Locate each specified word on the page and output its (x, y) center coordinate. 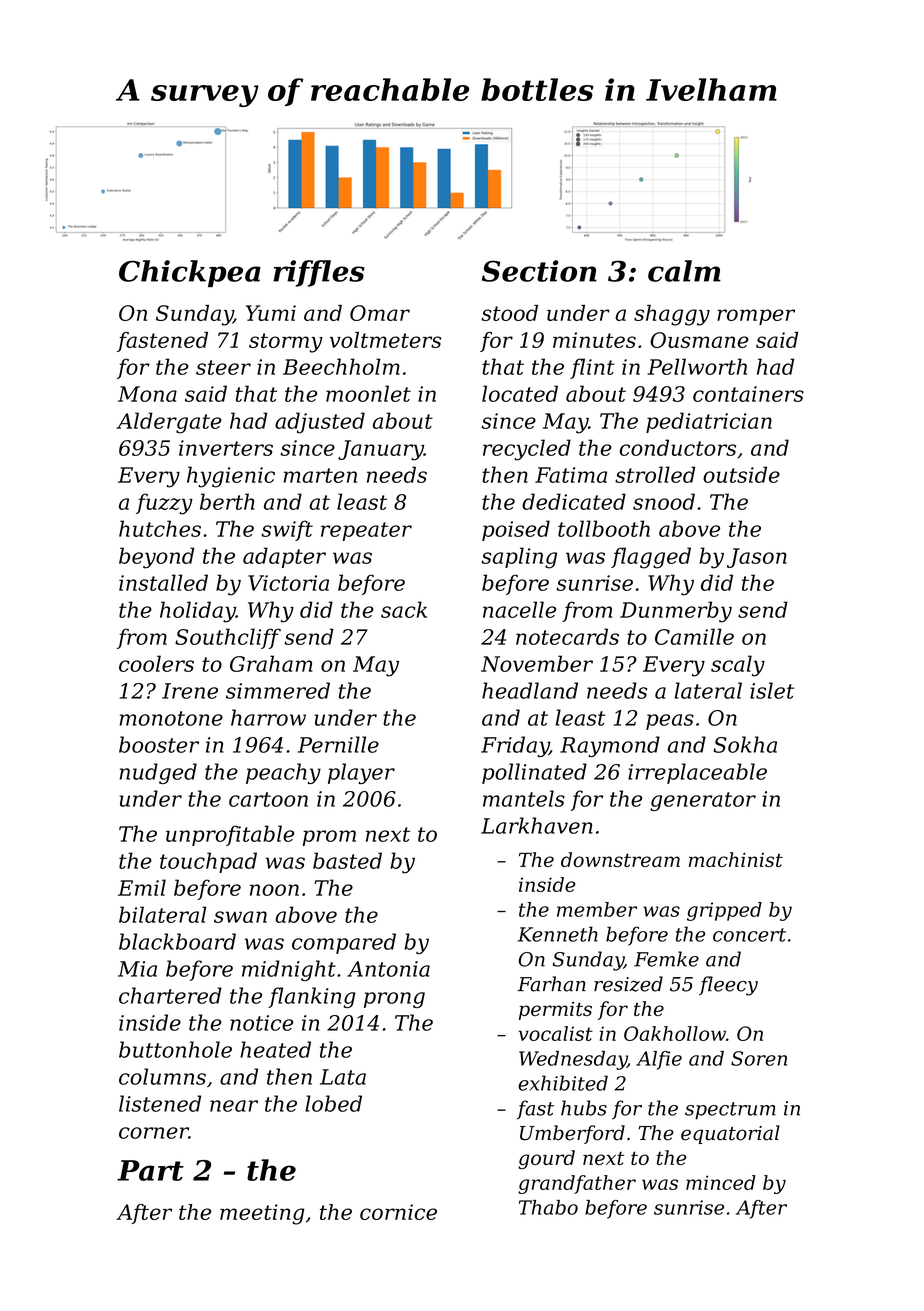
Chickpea (190, 273)
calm (684, 271)
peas (670, 722)
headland (530, 690)
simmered (278, 690)
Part (150, 1170)
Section (539, 271)
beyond (156, 558)
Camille (694, 636)
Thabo (548, 1207)
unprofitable (230, 835)
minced (721, 1182)
